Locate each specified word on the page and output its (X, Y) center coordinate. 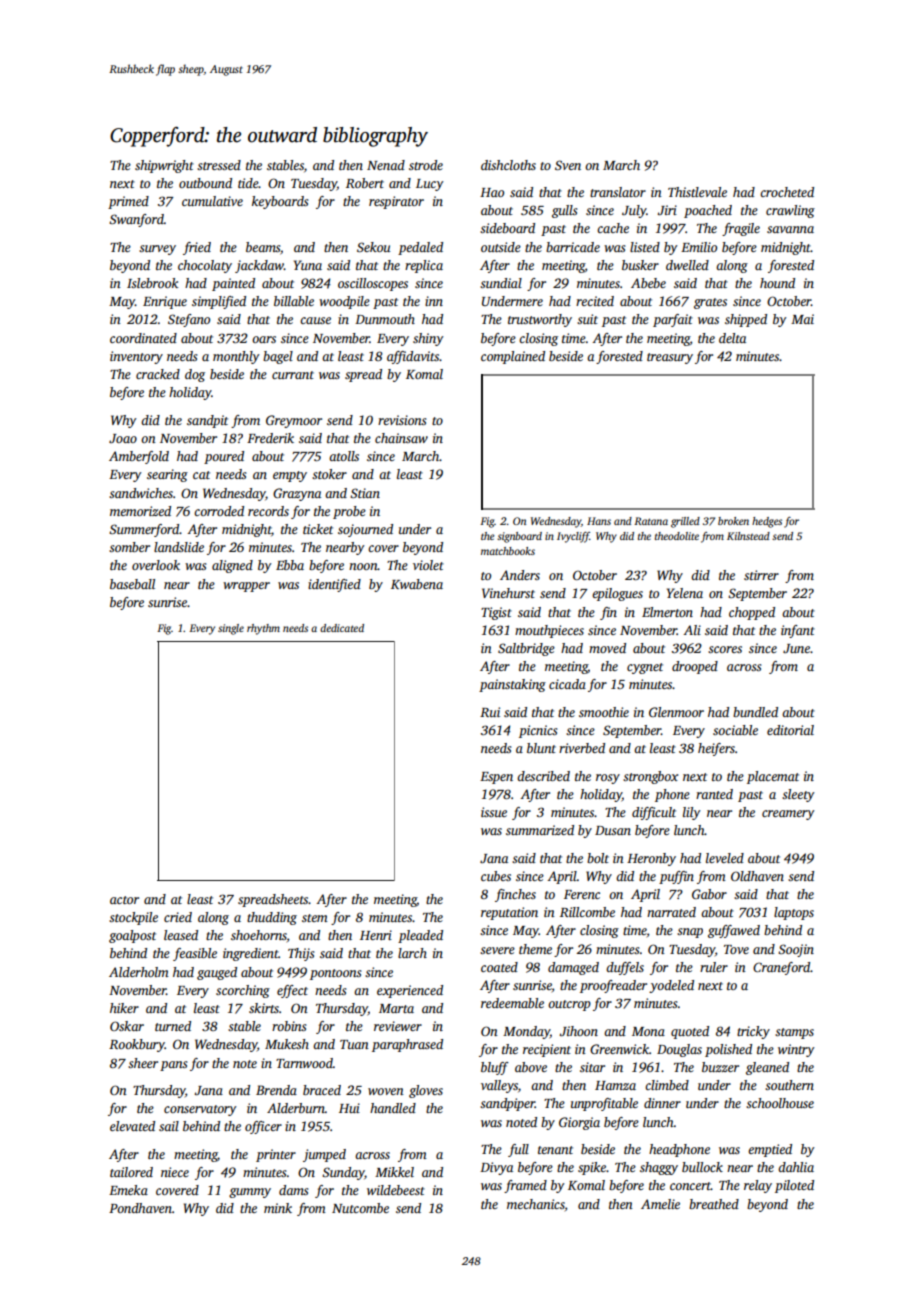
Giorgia (579, 1123)
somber (129, 547)
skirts (264, 1008)
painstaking (512, 685)
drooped (695, 667)
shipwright (164, 166)
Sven (568, 165)
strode (426, 165)
